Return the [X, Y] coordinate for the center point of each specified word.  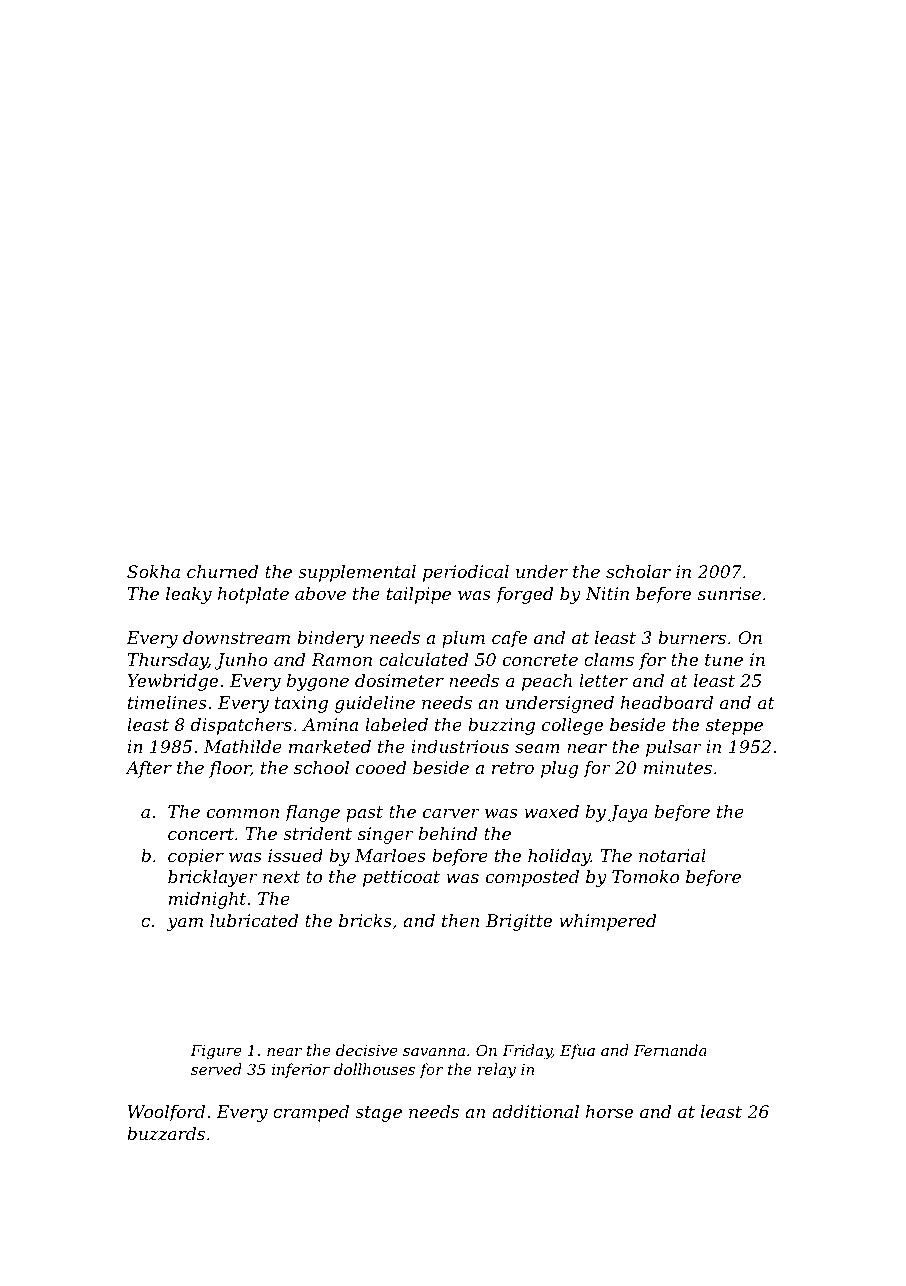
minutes [678, 767]
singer [386, 835]
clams [609, 659]
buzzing [501, 726]
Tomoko [645, 876]
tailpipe [419, 595]
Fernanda [670, 1050]
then [460, 920]
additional [535, 1111]
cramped [311, 1113]
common [243, 813]
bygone [318, 682]
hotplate [253, 595]
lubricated [254, 920]
